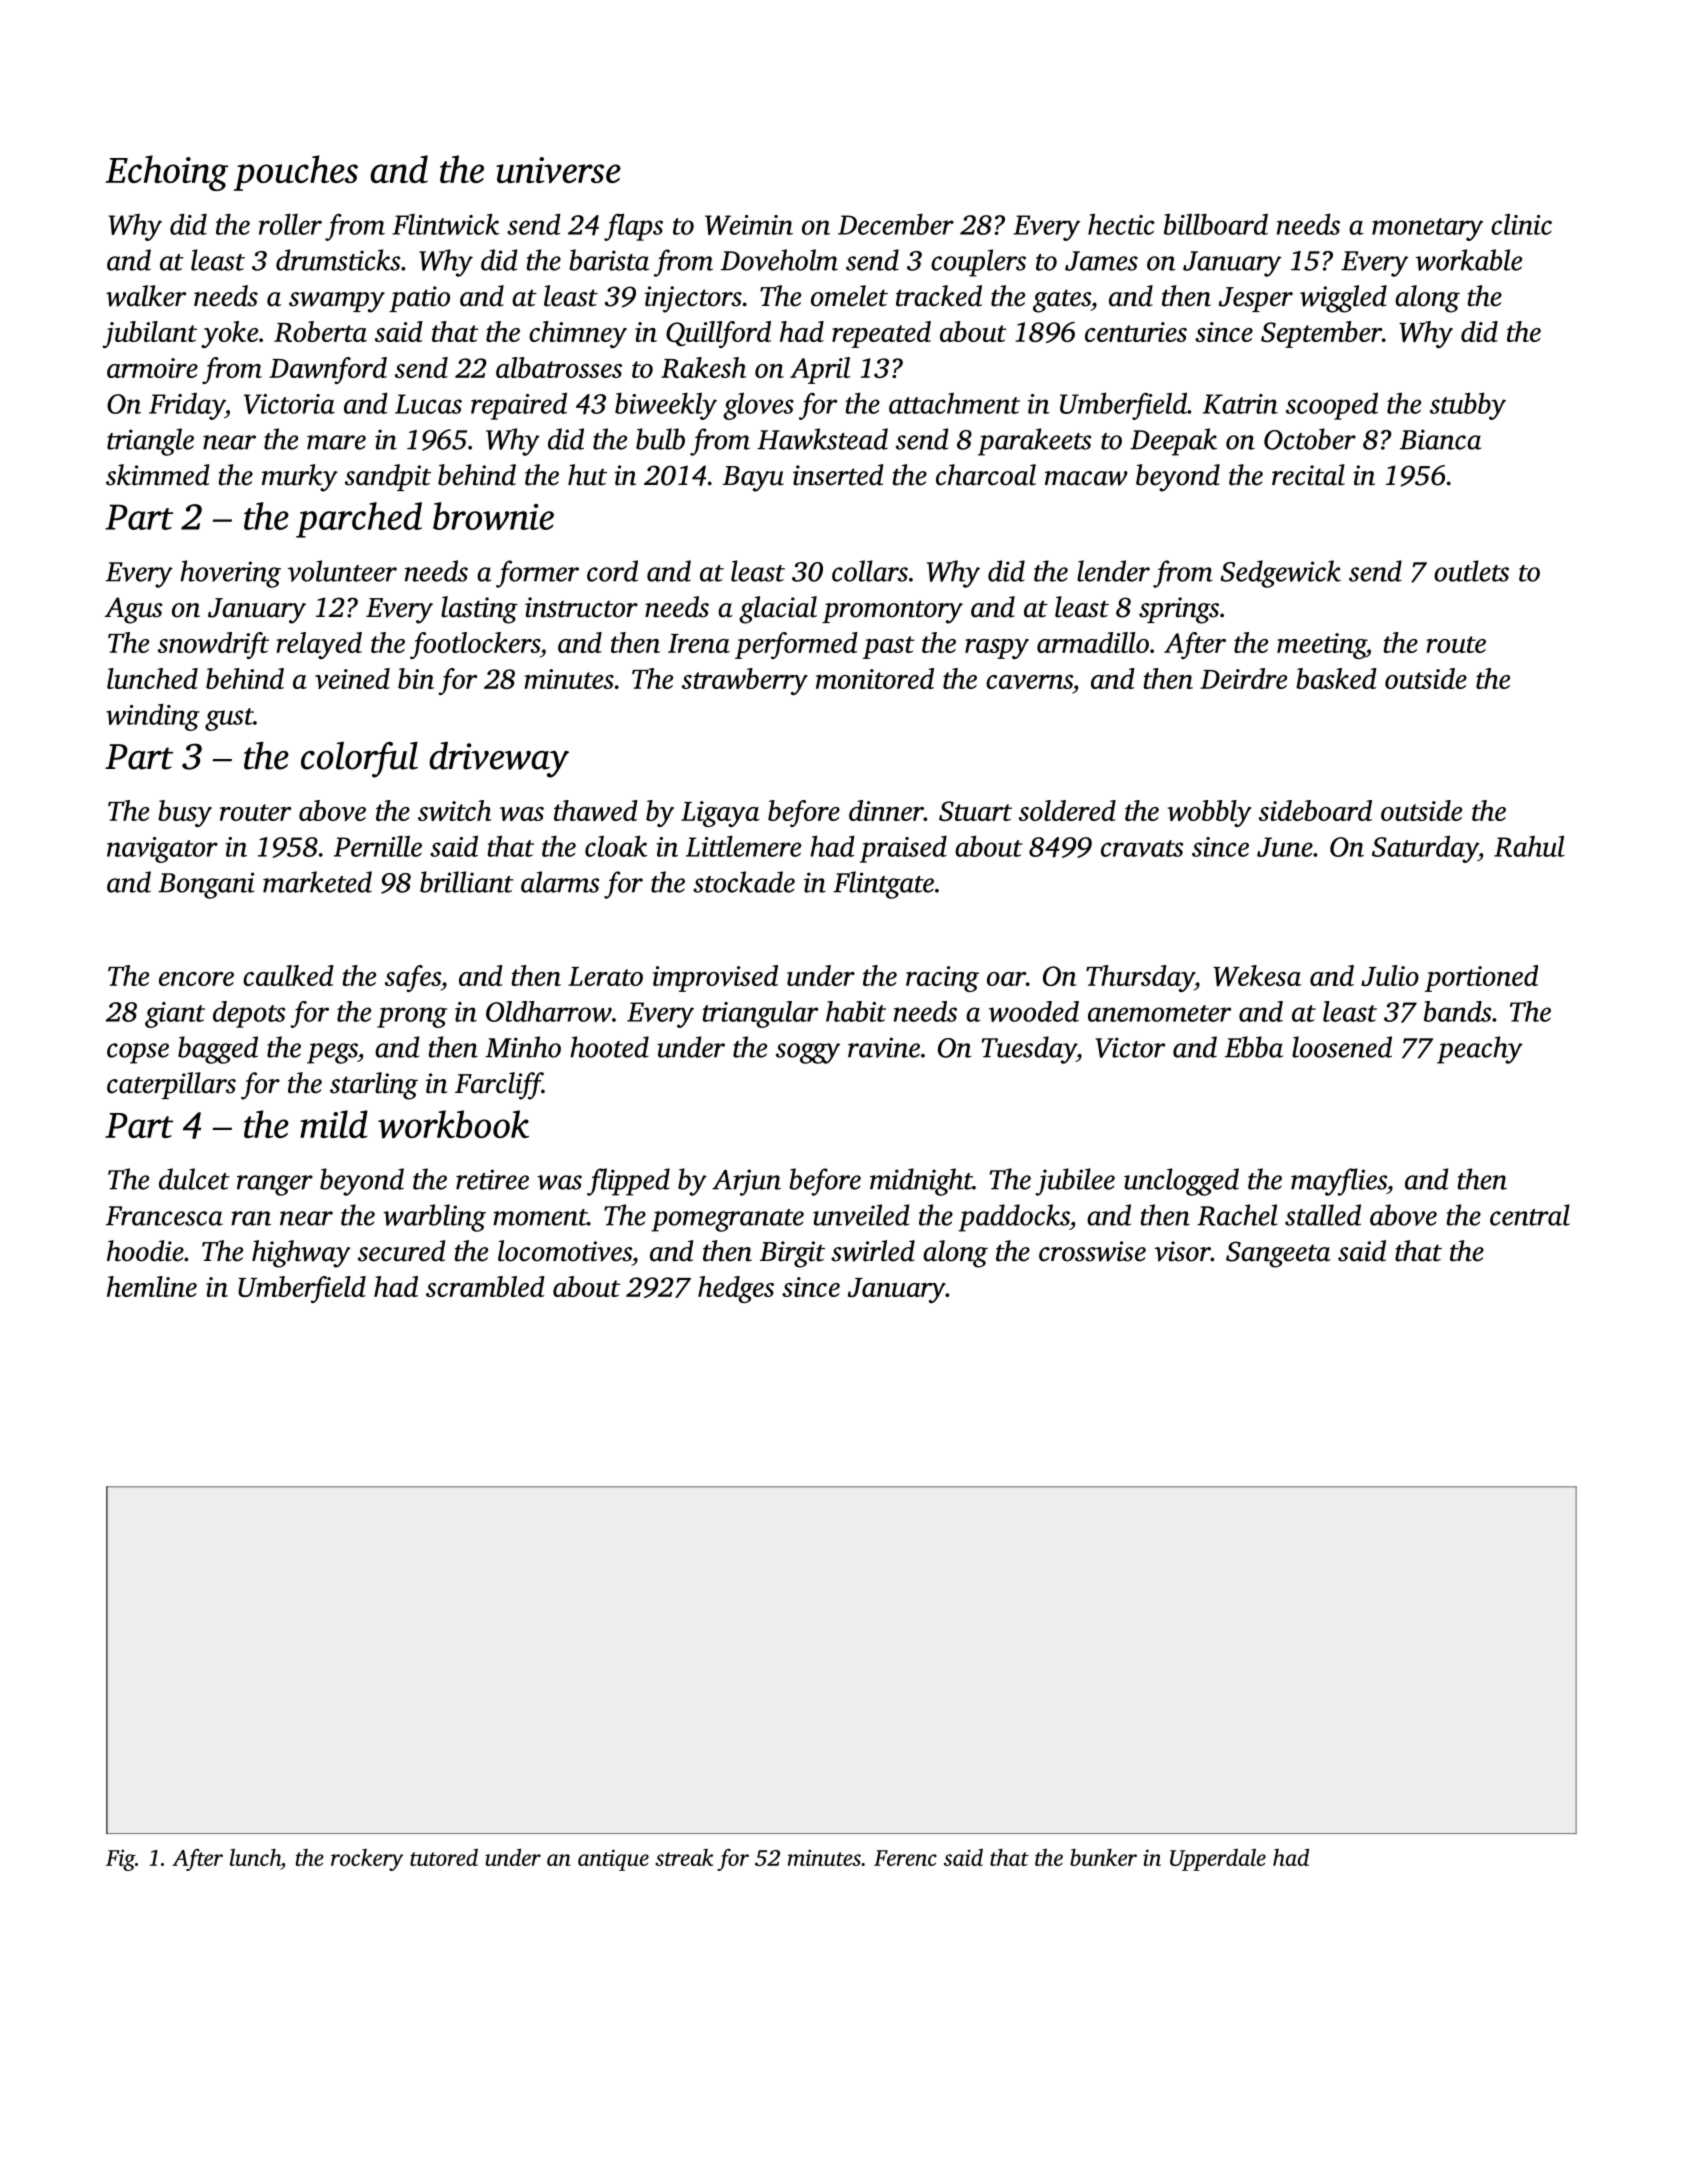 This page has height=2178, width=1683. I want to click on mild, so click(334, 1124).
